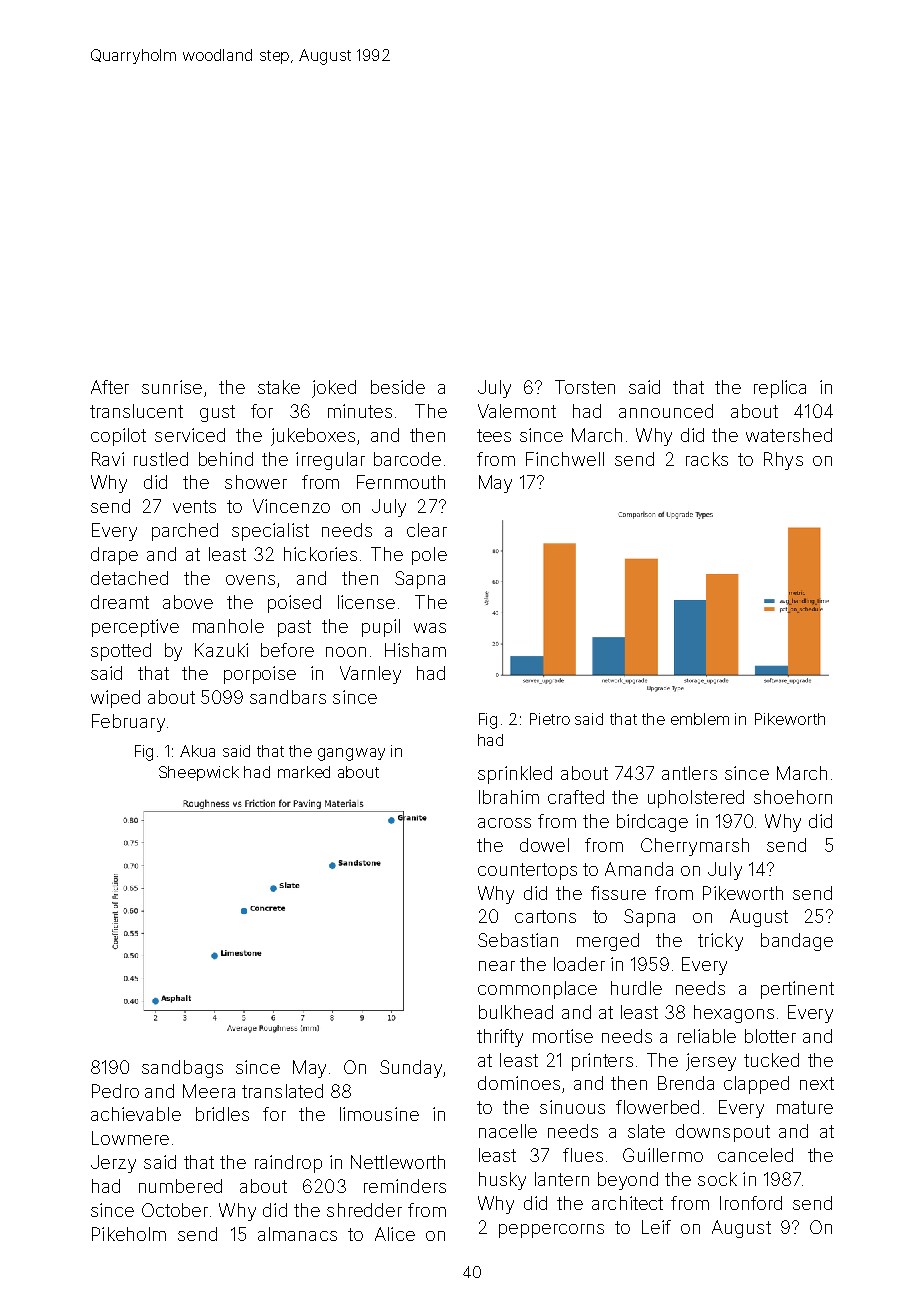 This screenshot has width=924, height=1308. What do you see at coordinates (113, 1164) in the screenshot?
I see `Jerzy` at bounding box center [113, 1164].
